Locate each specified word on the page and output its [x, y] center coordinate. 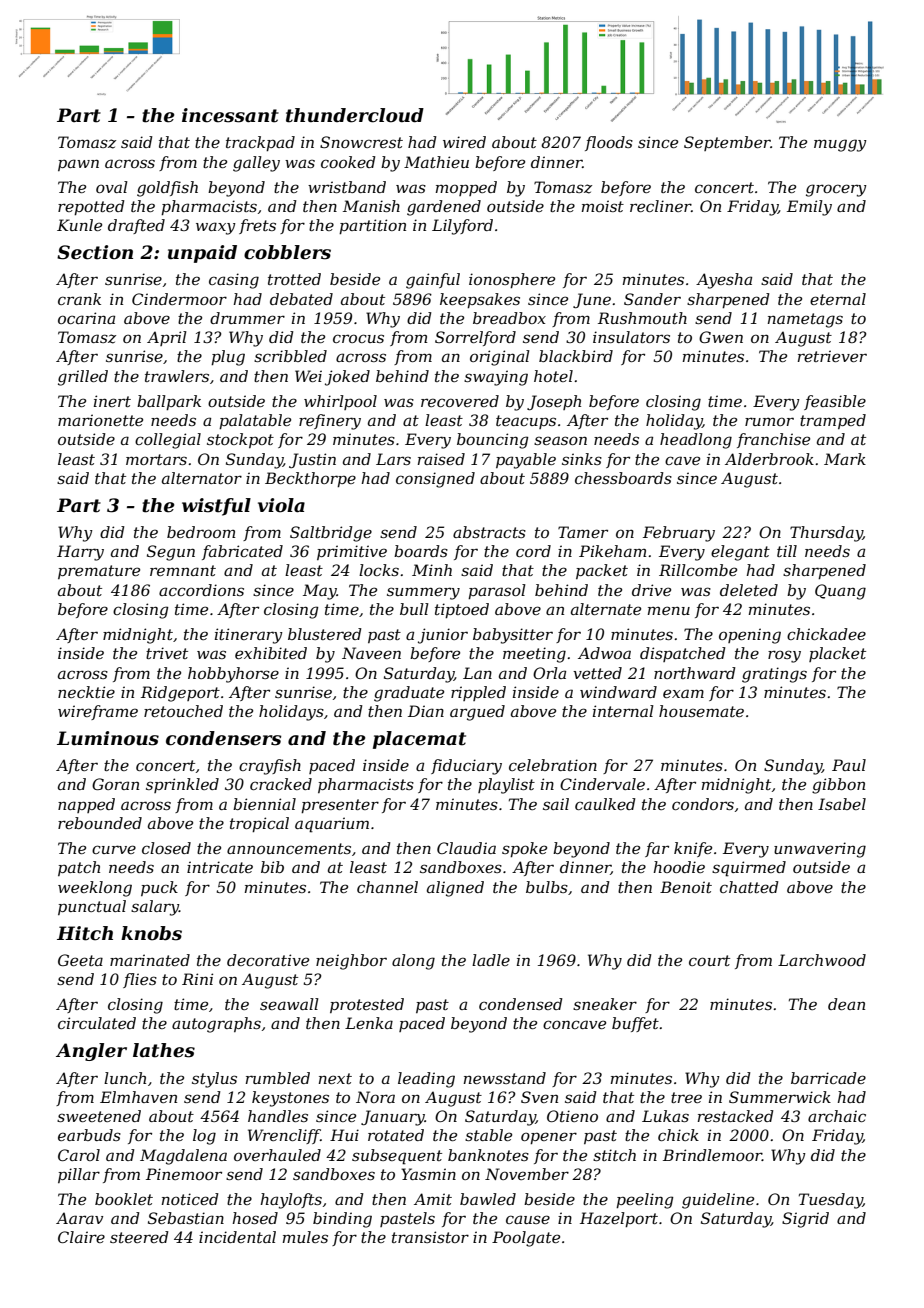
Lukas [665, 1116]
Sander [652, 299]
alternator [202, 478]
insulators [631, 337]
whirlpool [340, 402]
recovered [460, 401]
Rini [197, 979]
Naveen [371, 653]
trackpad [260, 143]
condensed [521, 1004]
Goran [115, 784]
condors [703, 804]
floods [609, 143]
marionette [100, 420]
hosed [255, 1218]
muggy [840, 145]
